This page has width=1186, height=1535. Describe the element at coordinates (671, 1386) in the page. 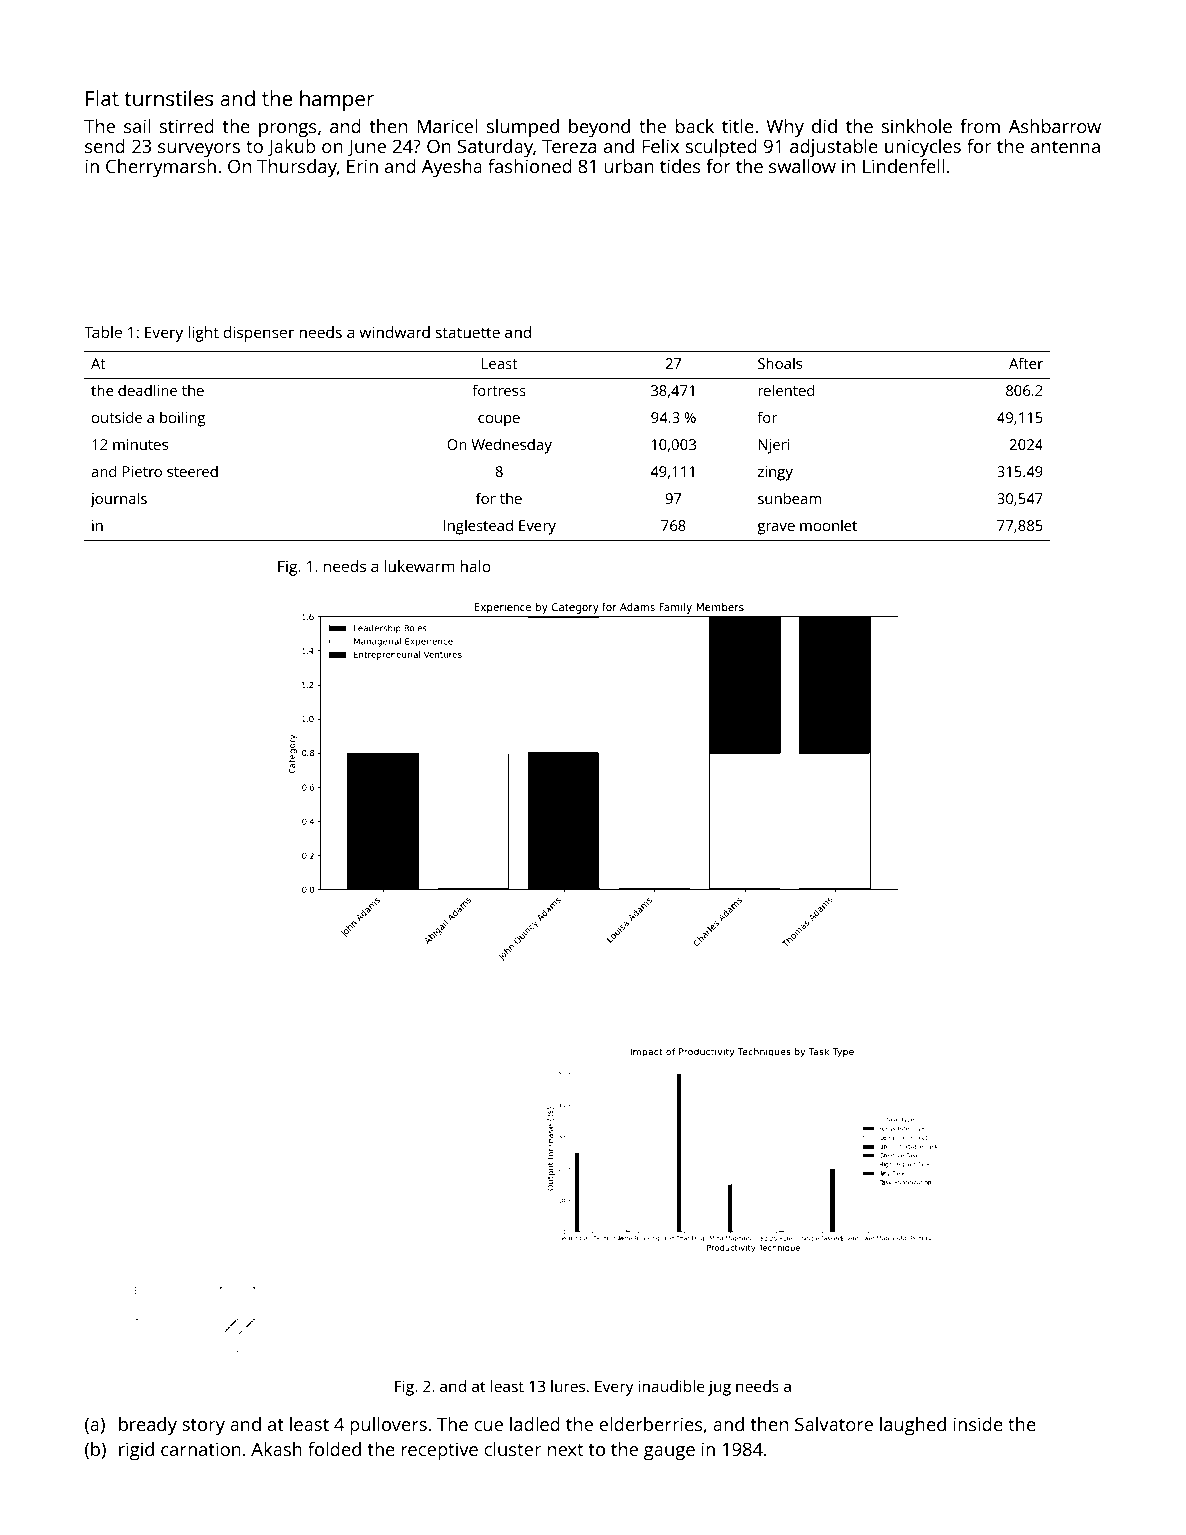

I see `inaudible` at that location.
